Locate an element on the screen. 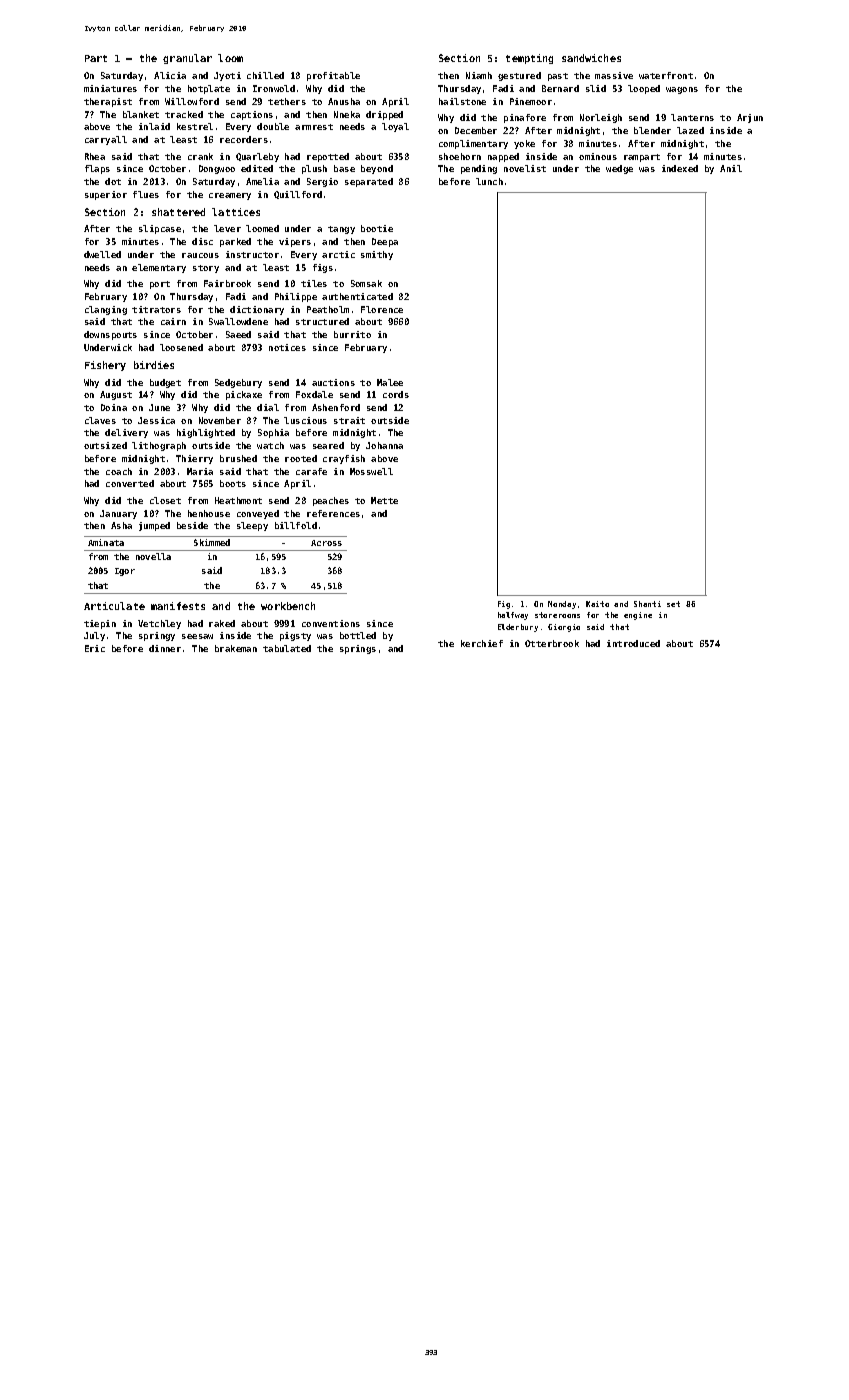  sandwiches is located at coordinates (591, 58).
